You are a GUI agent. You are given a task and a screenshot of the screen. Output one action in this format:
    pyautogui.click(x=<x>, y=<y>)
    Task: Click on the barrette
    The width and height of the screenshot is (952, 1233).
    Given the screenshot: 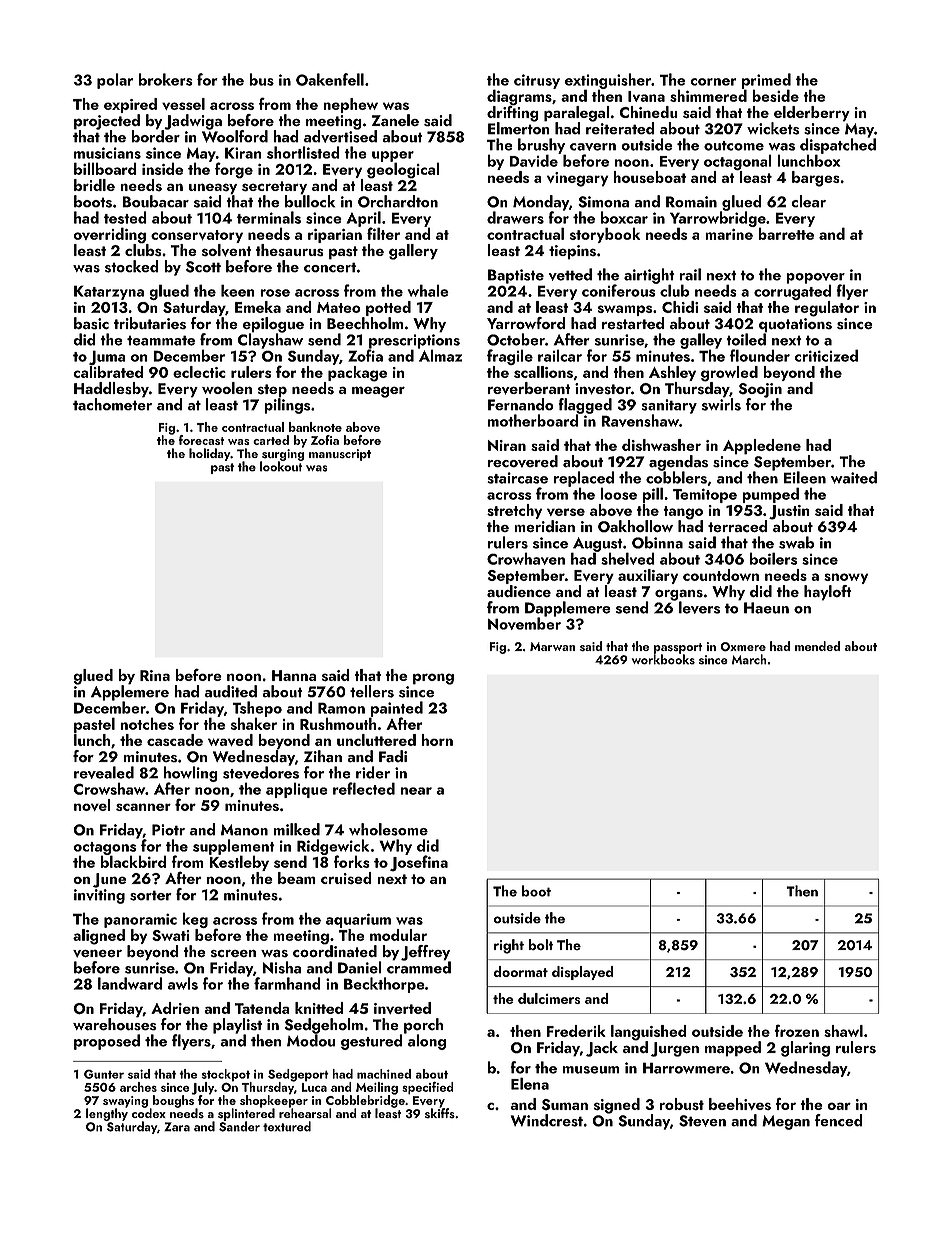 What is the action you would take?
    pyautogui.click(x=786, y=233)
